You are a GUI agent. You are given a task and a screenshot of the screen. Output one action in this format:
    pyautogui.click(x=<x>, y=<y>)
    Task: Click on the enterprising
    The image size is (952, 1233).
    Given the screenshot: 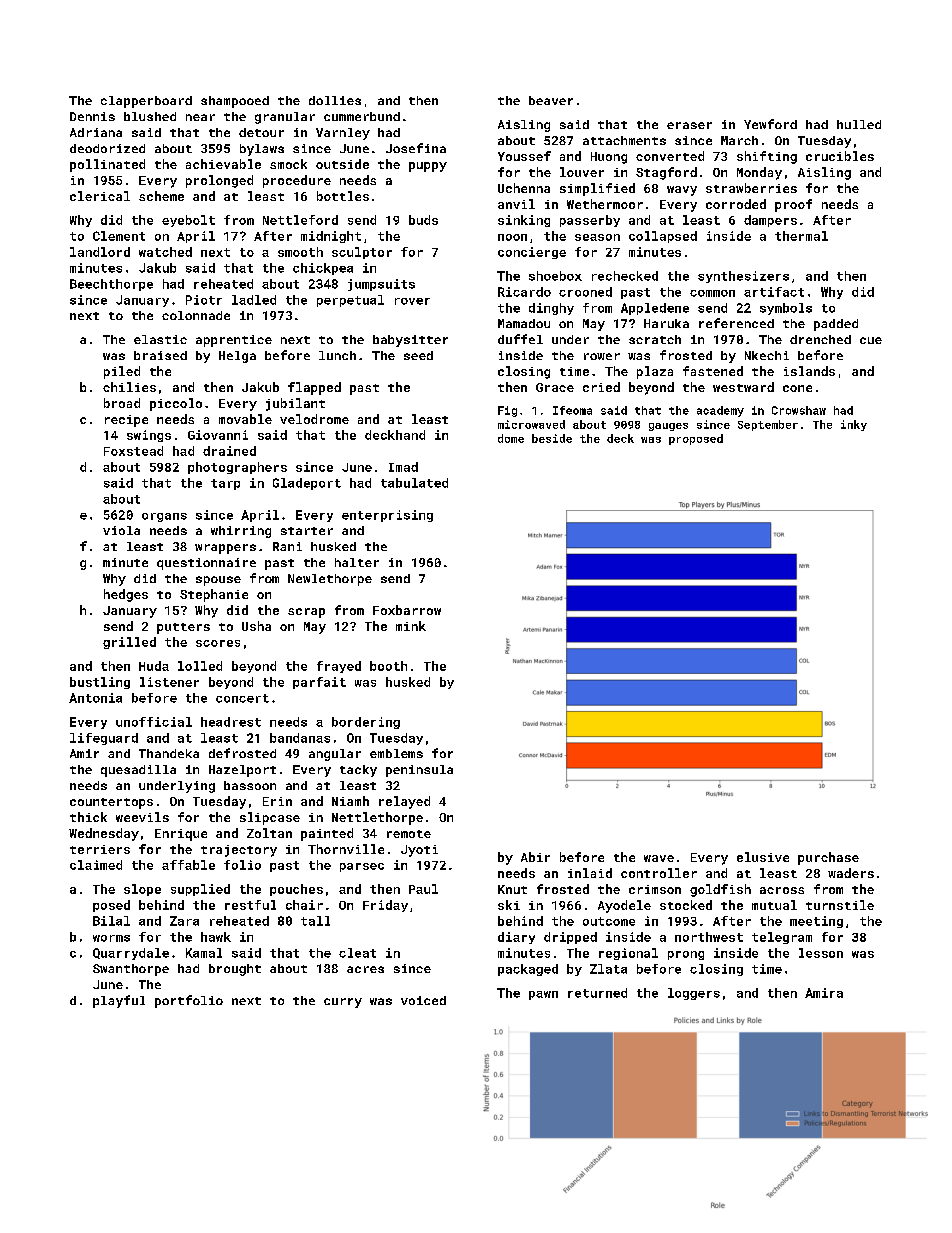 What is the action you would take?
    pyautogui.click(x=387, y=516)
